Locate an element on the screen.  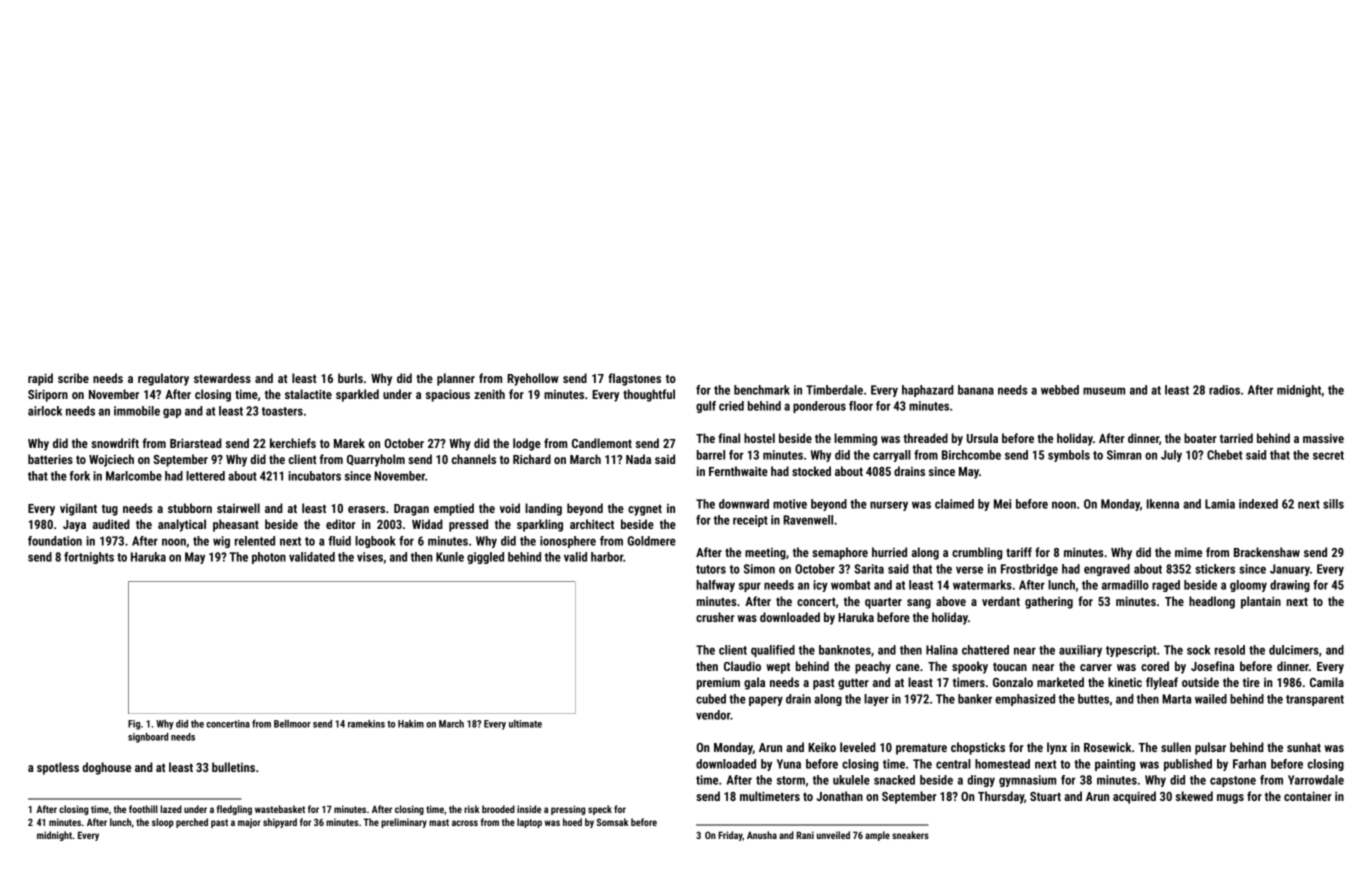
kinetic is located at coordinates (1125, 682).
